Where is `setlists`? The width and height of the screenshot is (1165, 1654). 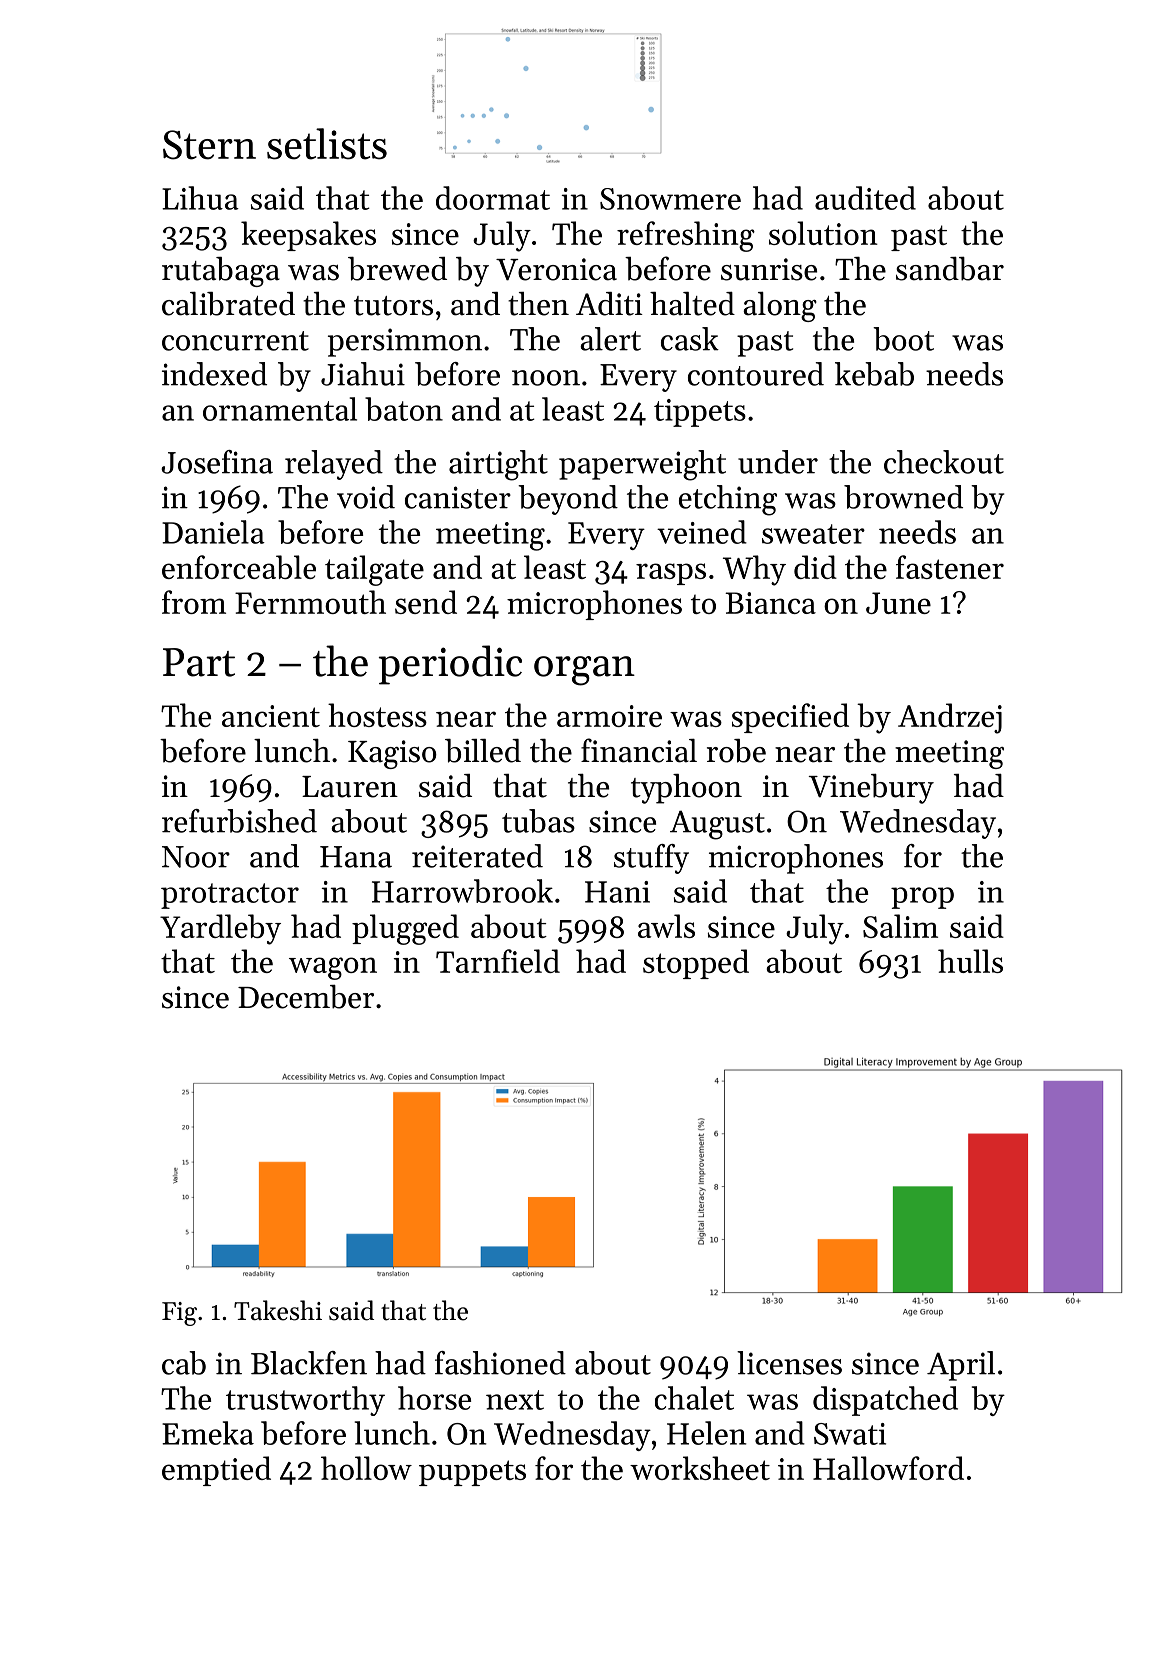
setlists is located at coordinates (327, 144).
